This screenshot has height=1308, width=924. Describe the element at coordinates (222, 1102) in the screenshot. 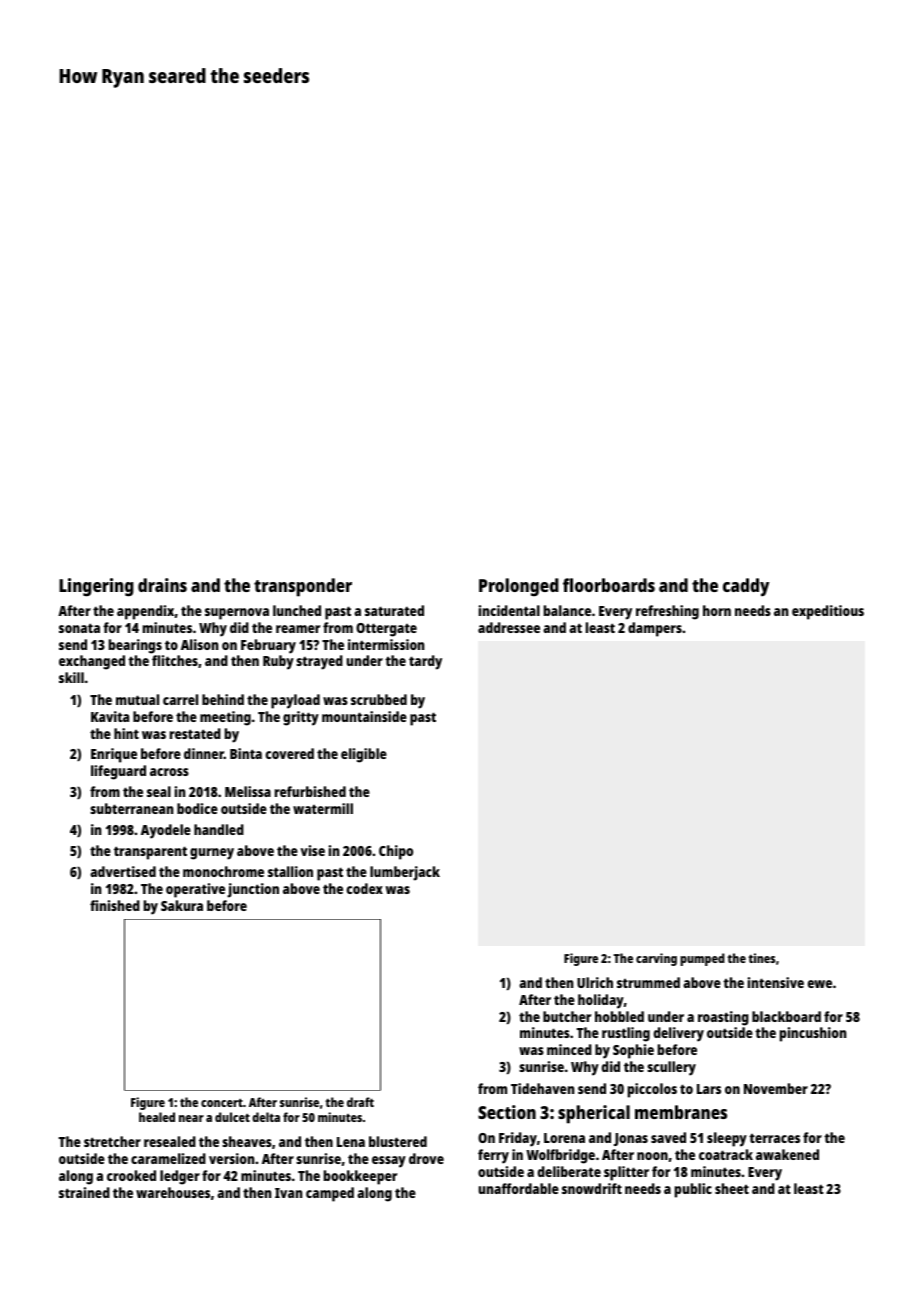

I see `concert` at that location.
